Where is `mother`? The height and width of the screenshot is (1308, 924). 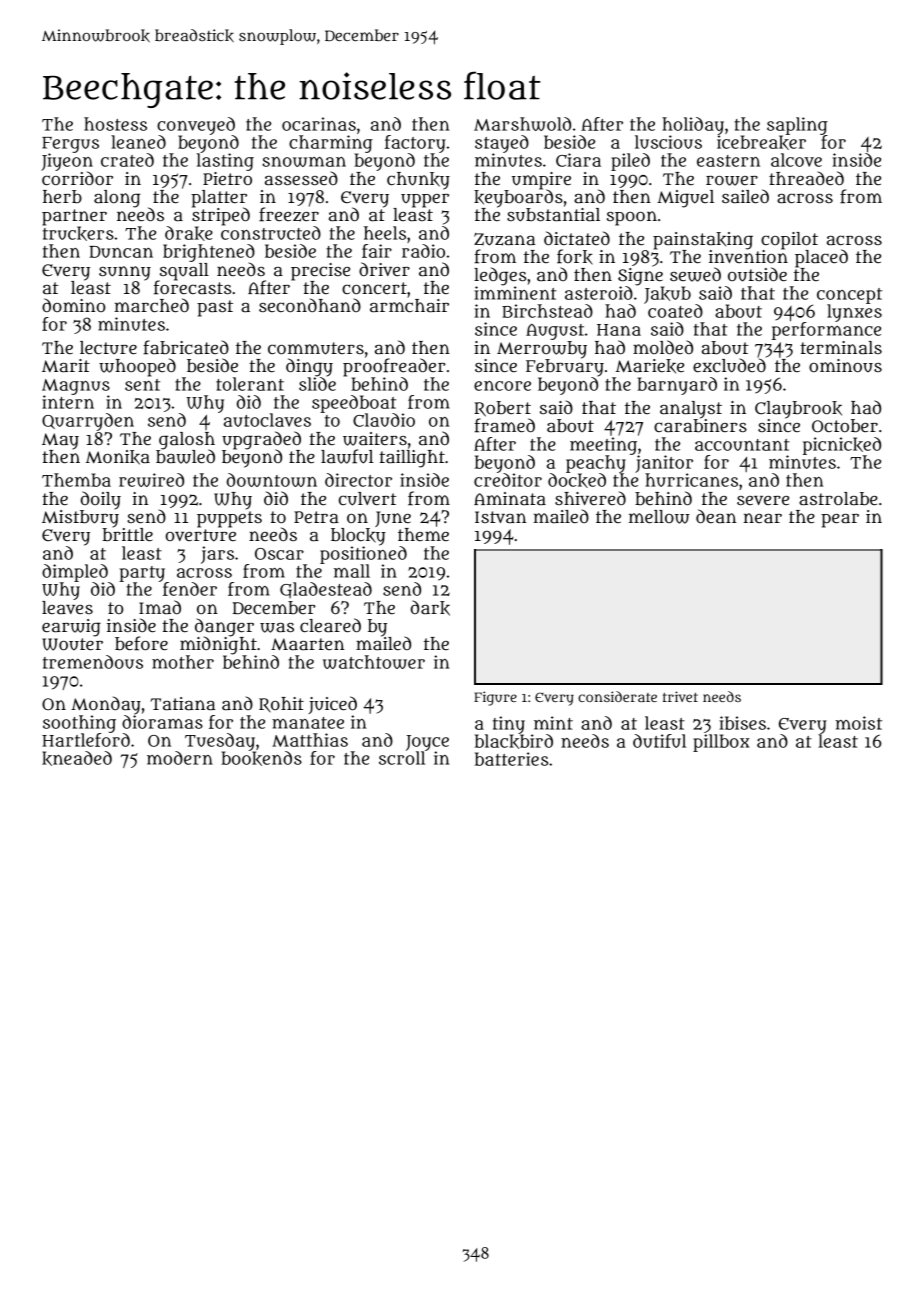 mother is located at coordinates (183, 662).
